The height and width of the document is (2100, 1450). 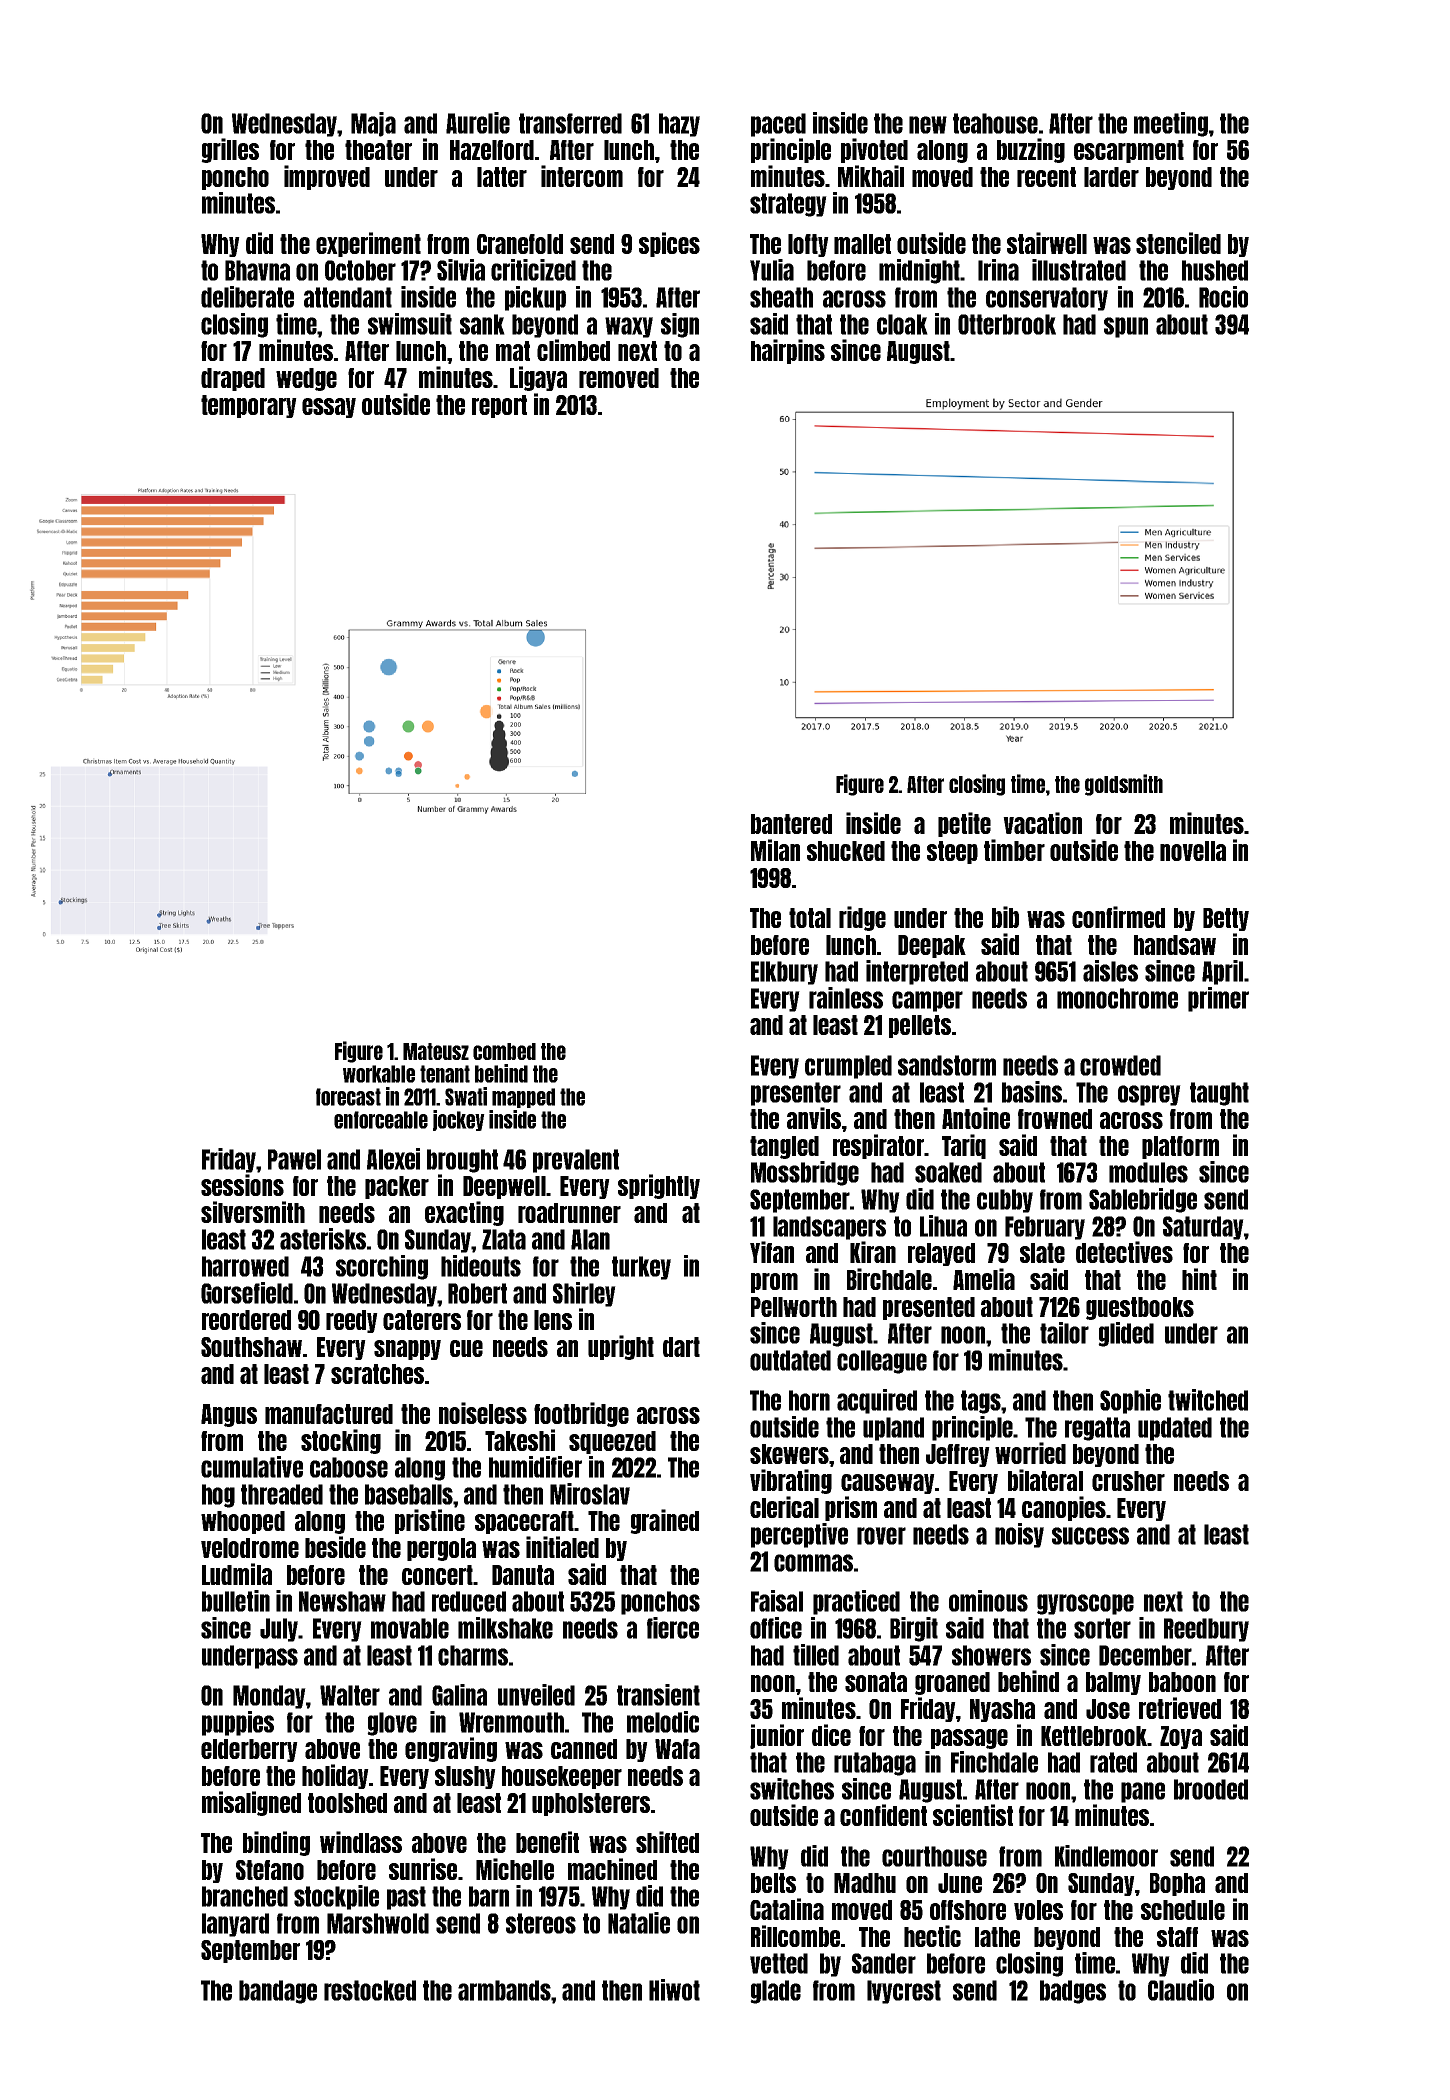 What do you see at coordinates (679, 125) in the document?
I see `hazy` at bounding box center [679, 125].
